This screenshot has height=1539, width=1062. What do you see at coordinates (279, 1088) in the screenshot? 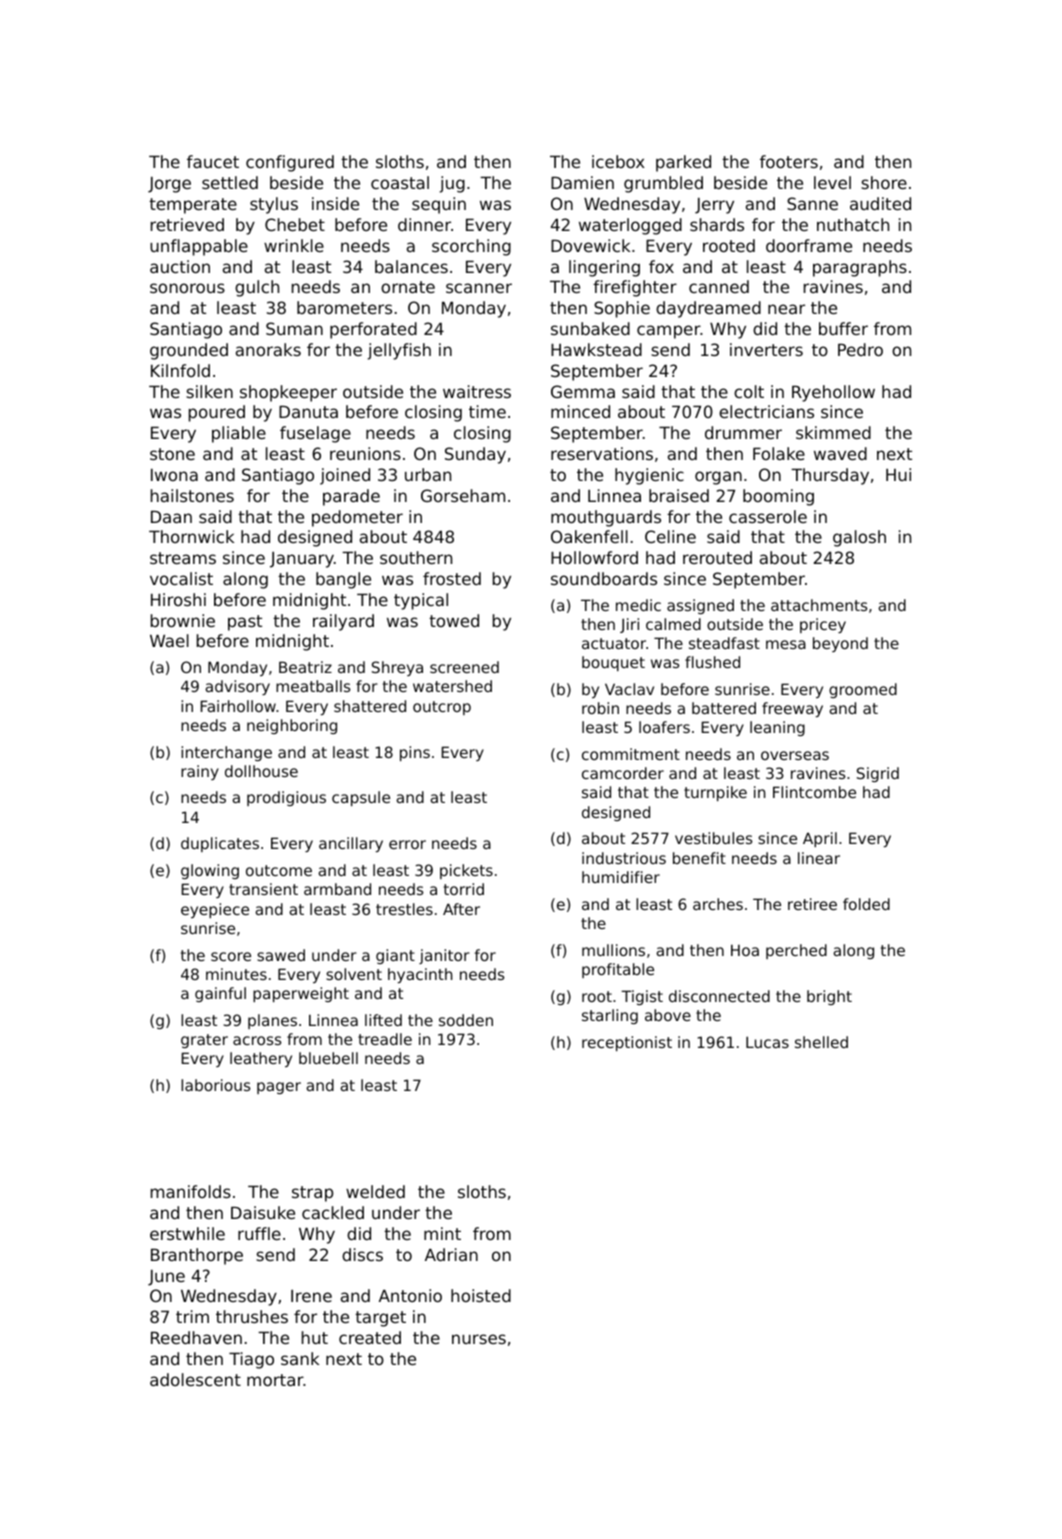
I see `pager` at bounding box center [279, 1088].
